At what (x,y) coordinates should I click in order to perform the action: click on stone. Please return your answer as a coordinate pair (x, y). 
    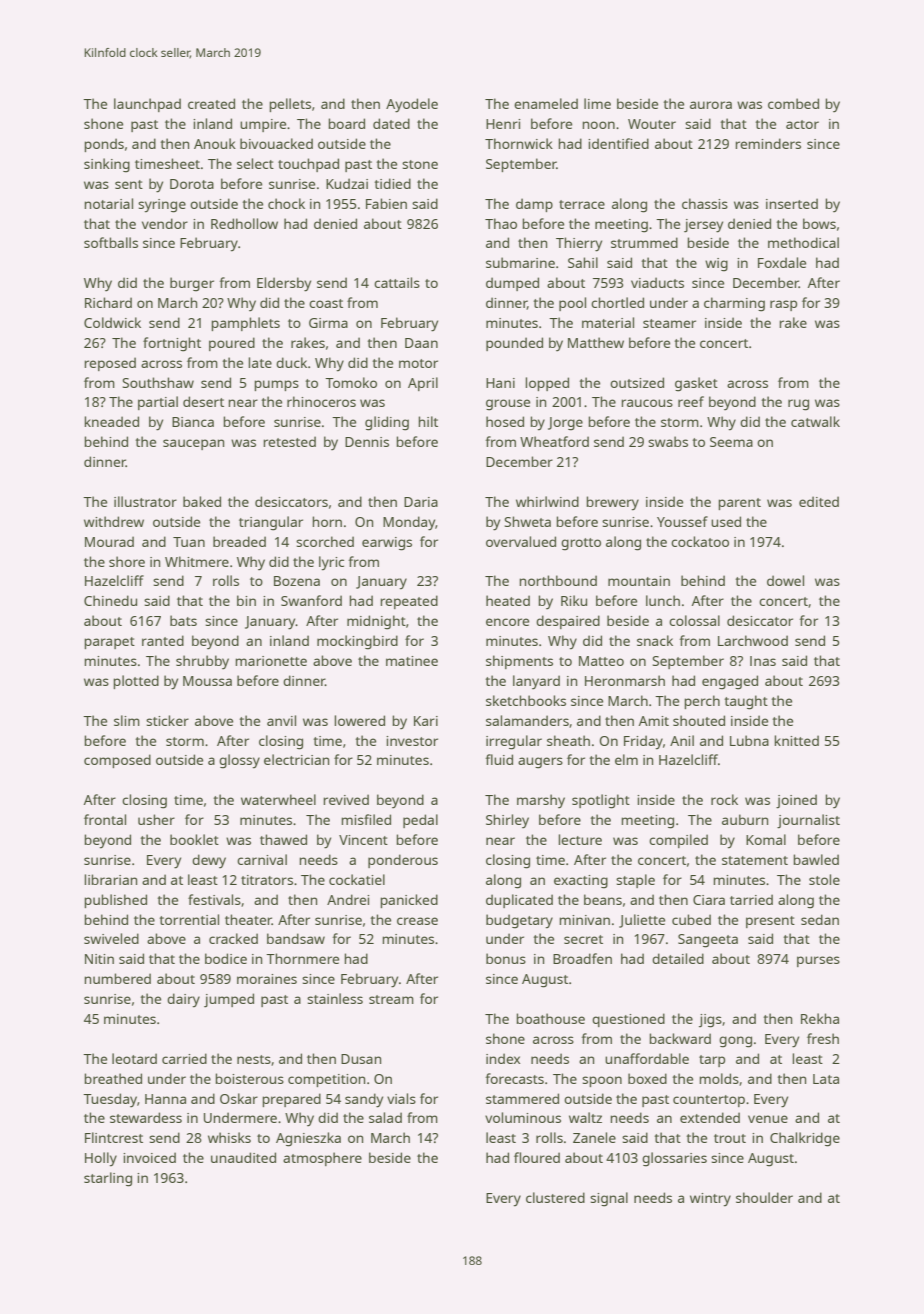
    Looking at the image, I should click on (420, 164).
